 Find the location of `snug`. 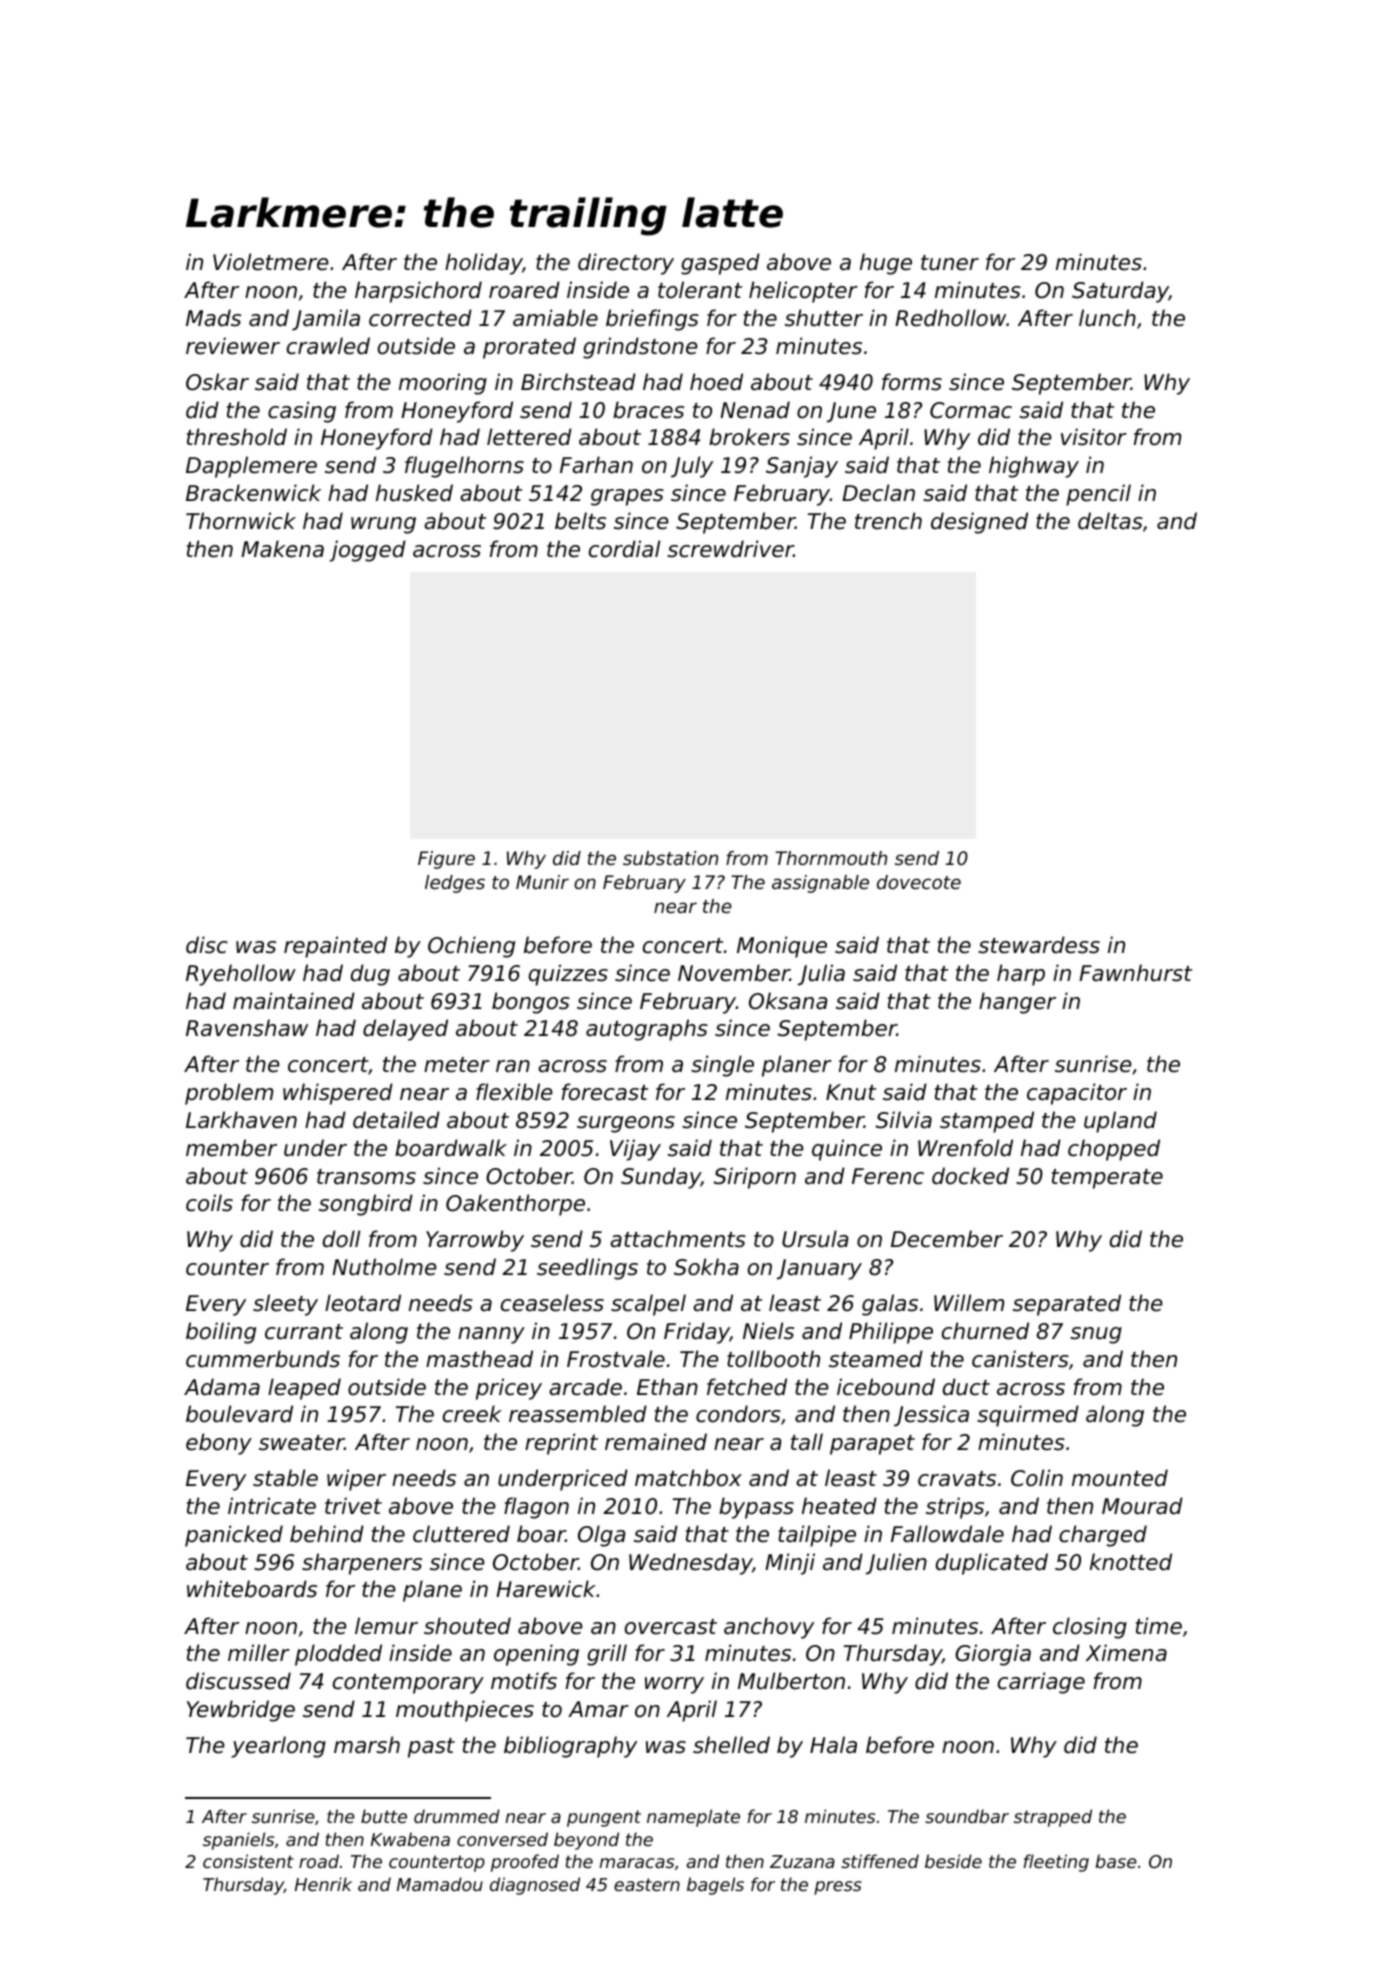

snug is located at coordinates (1096, 1335).
